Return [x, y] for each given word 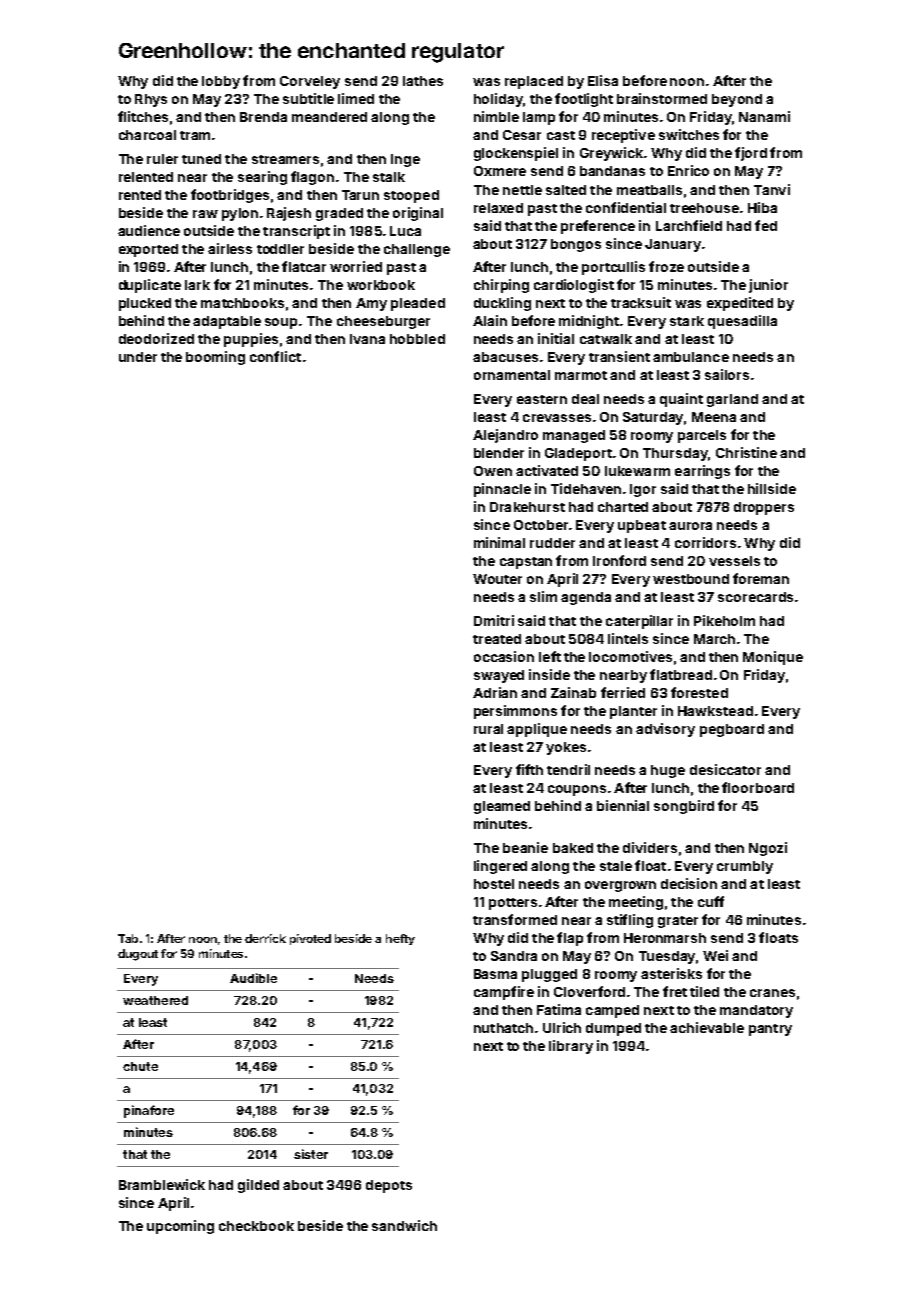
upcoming [180, 1227]
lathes [423, 81]
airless [230, 248]
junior [768, 286]
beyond [737, 100]
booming [215, 358]
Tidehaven [586, 488]
